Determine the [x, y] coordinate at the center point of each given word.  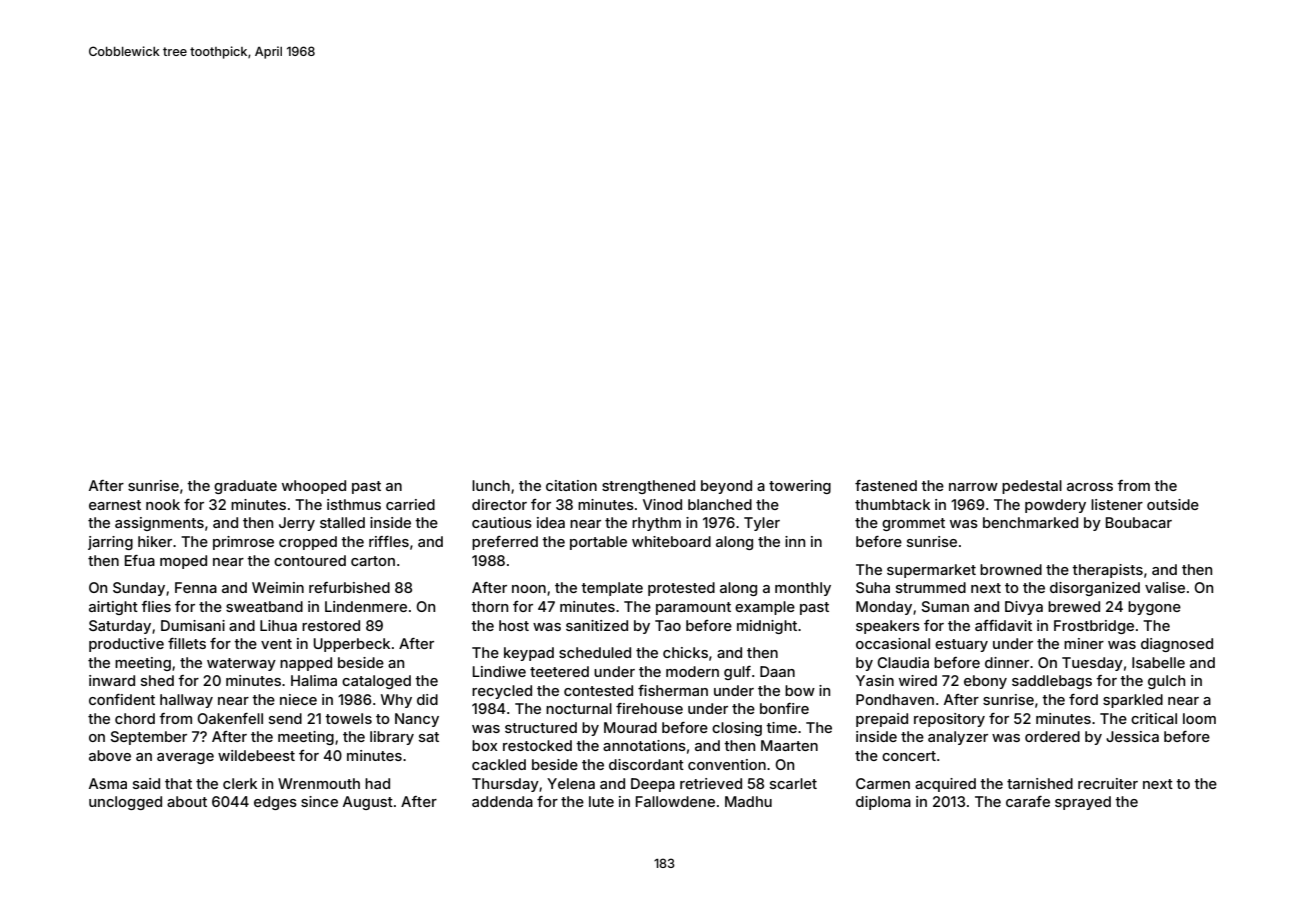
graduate [245, 487]
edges [275, 803]
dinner [1007, 662]
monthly [803, 589]
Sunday [139, 589]
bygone [1154, 608]
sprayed [1083, 803]
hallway [186, 701]
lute [601, 801]
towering [800, 487]
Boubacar [1139, 522]
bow [800, 690]
